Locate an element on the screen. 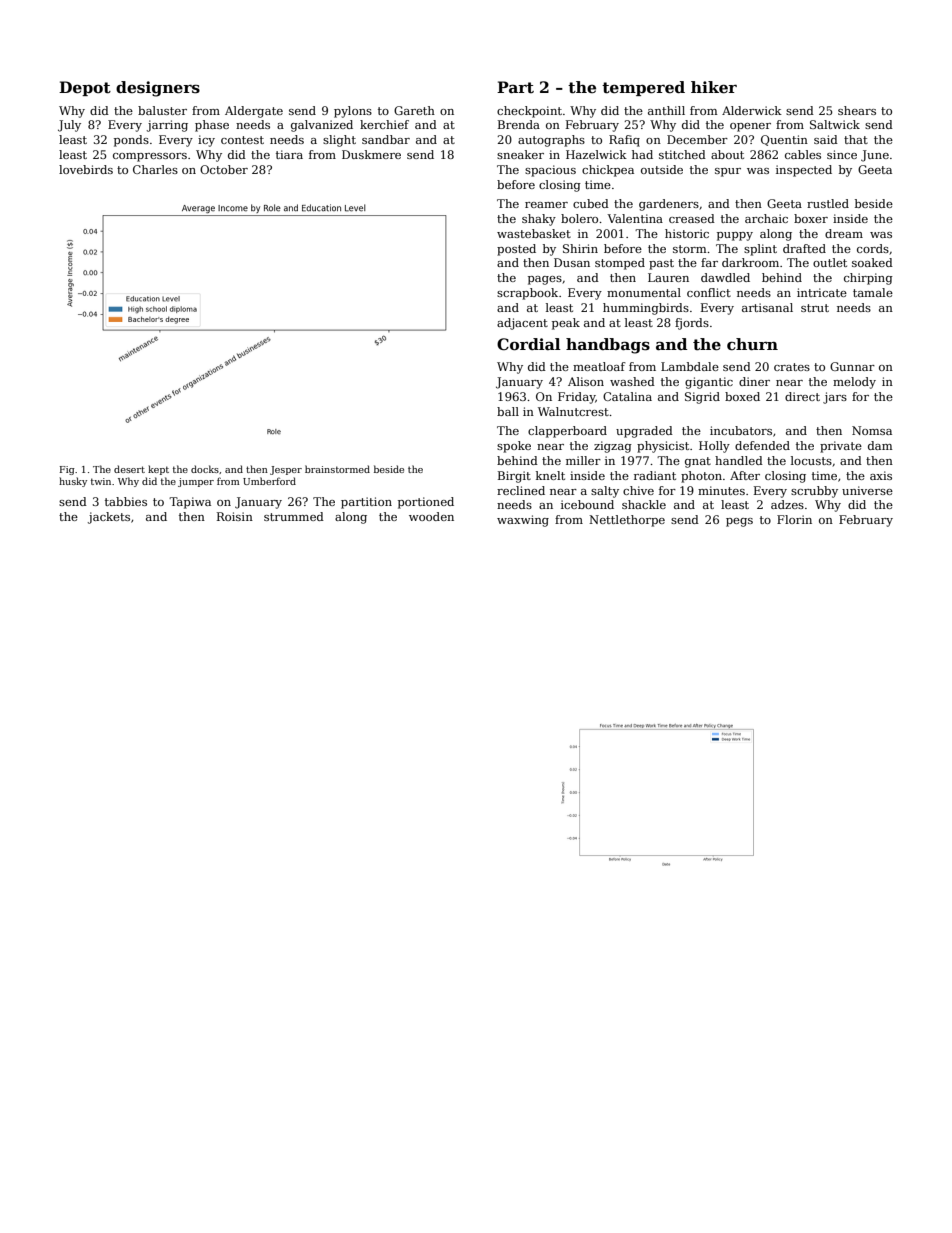 The width and height of the screenshot is (952, 1233). pegs is located at coordinates (739, 522).
